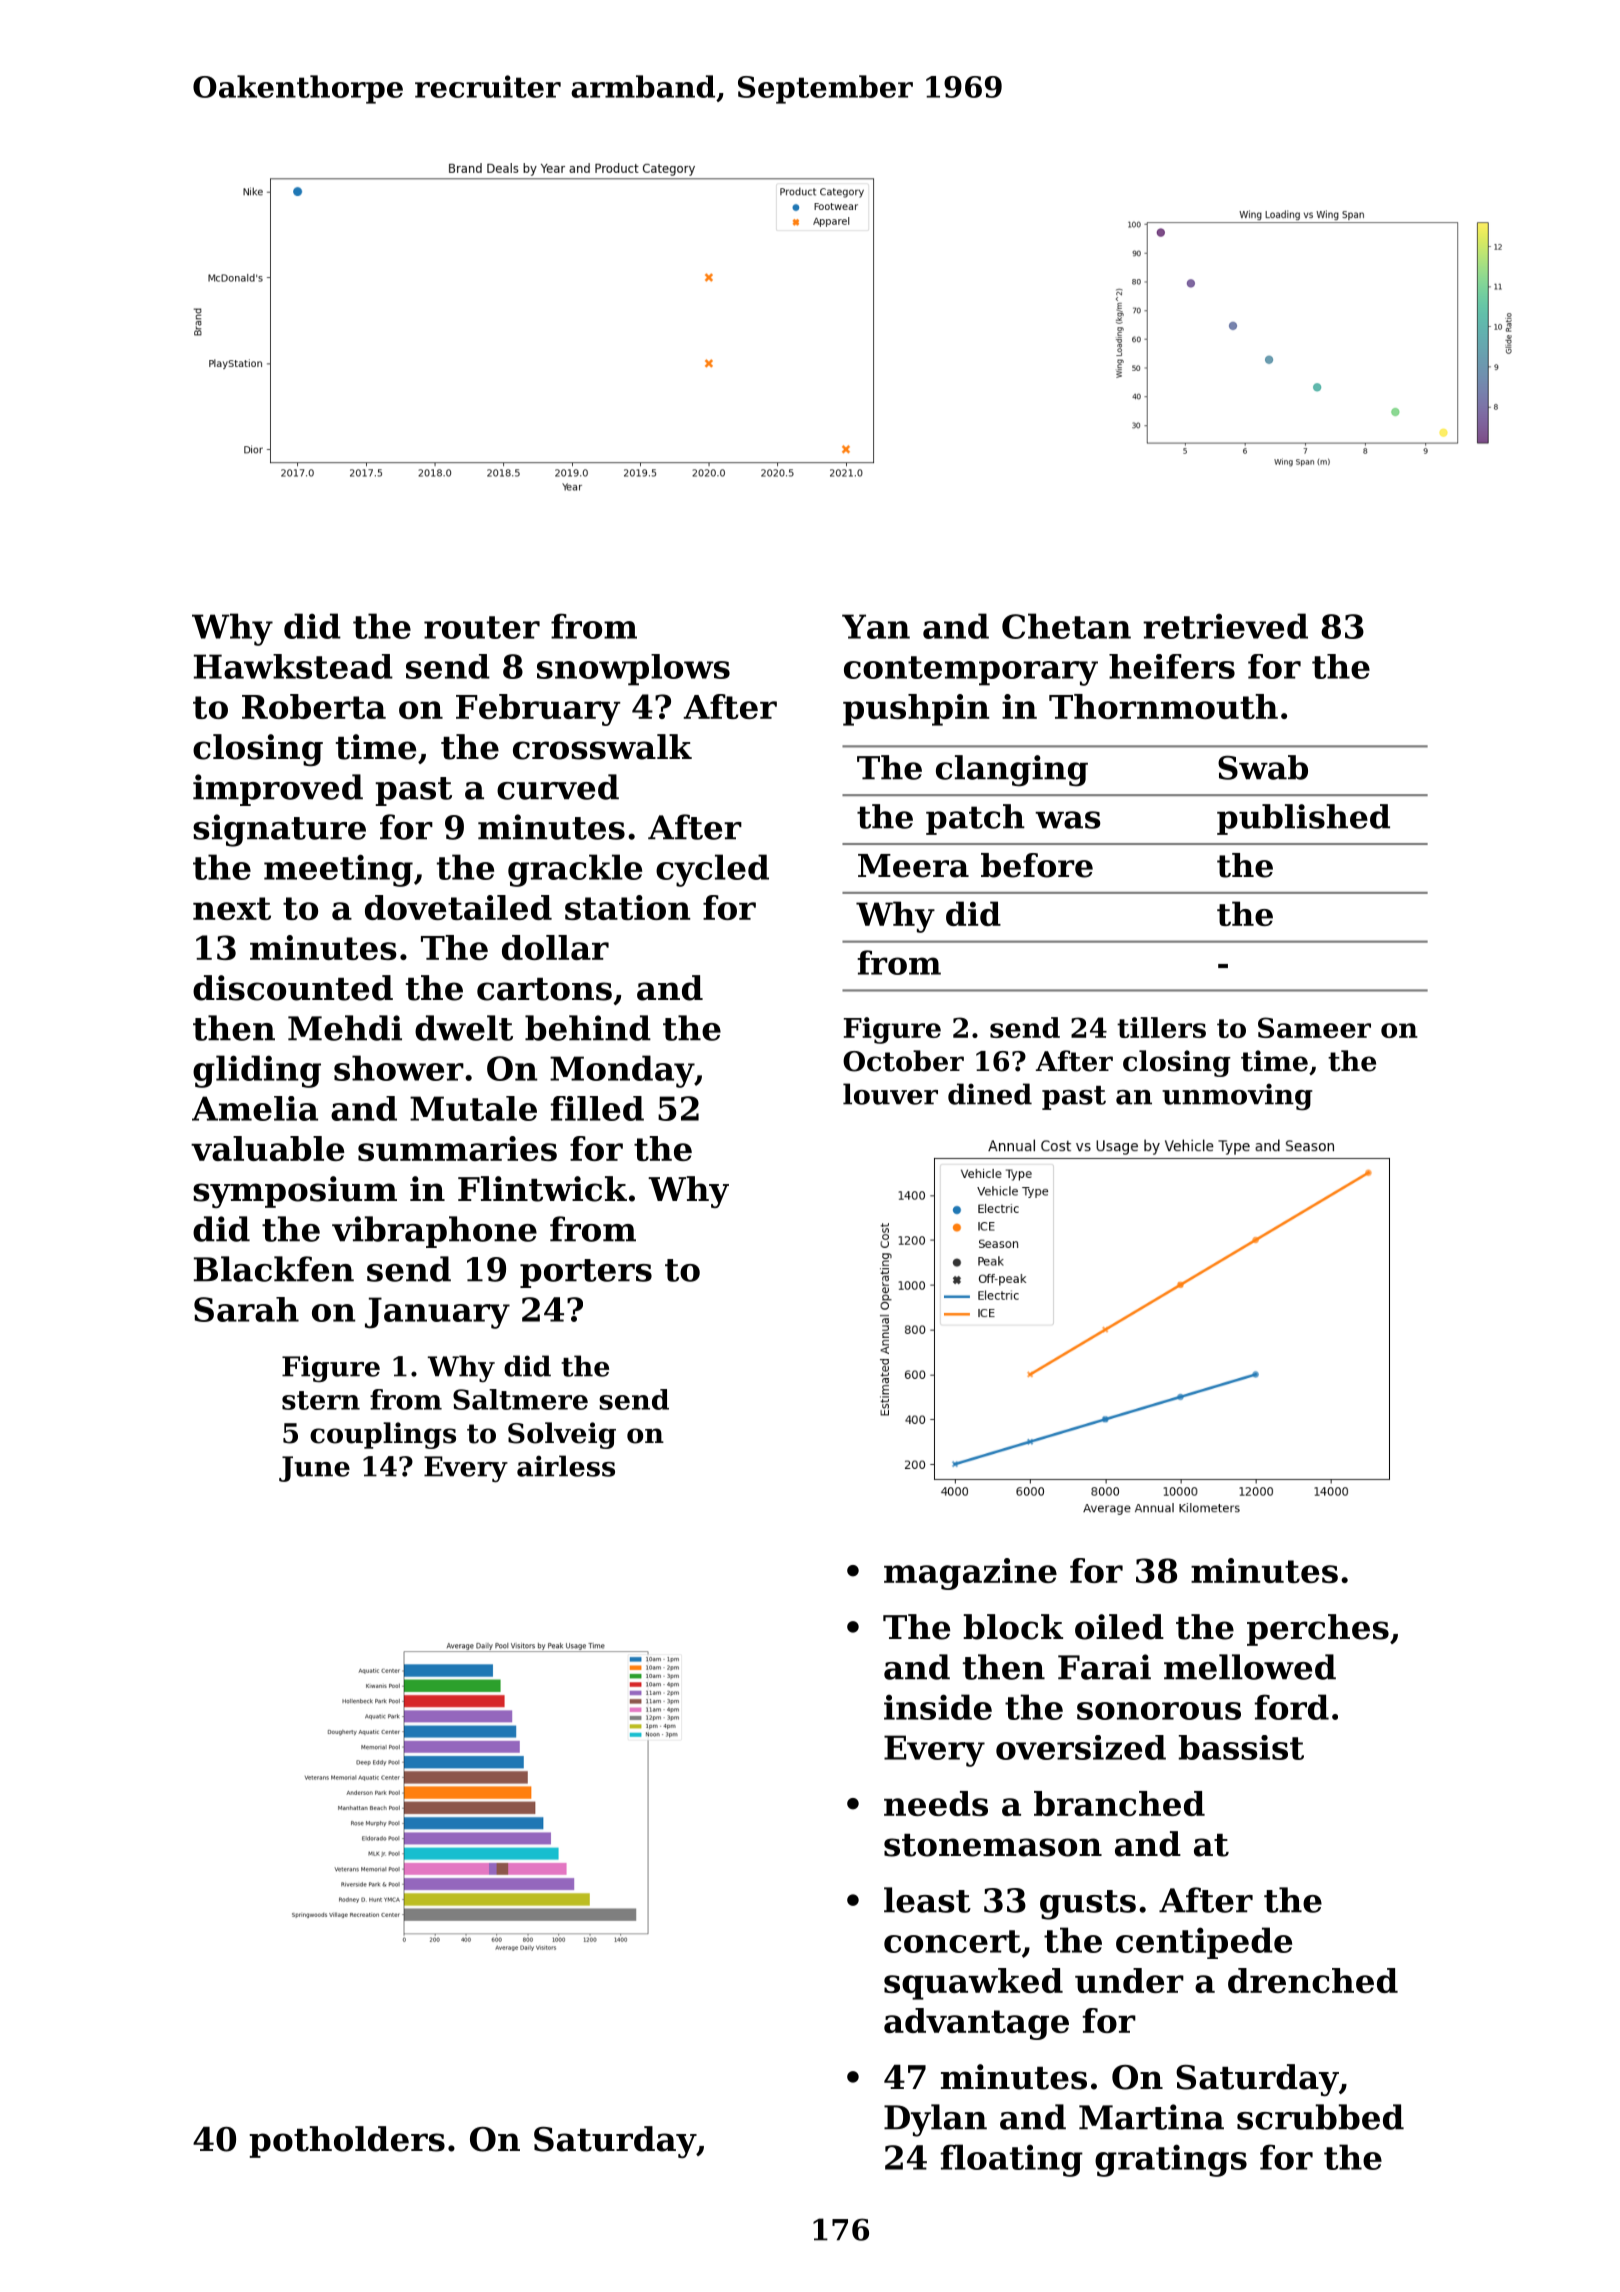 The width and height of the screenshot is (1620, 2292). I want to click on porters, so click(586, 1273).
